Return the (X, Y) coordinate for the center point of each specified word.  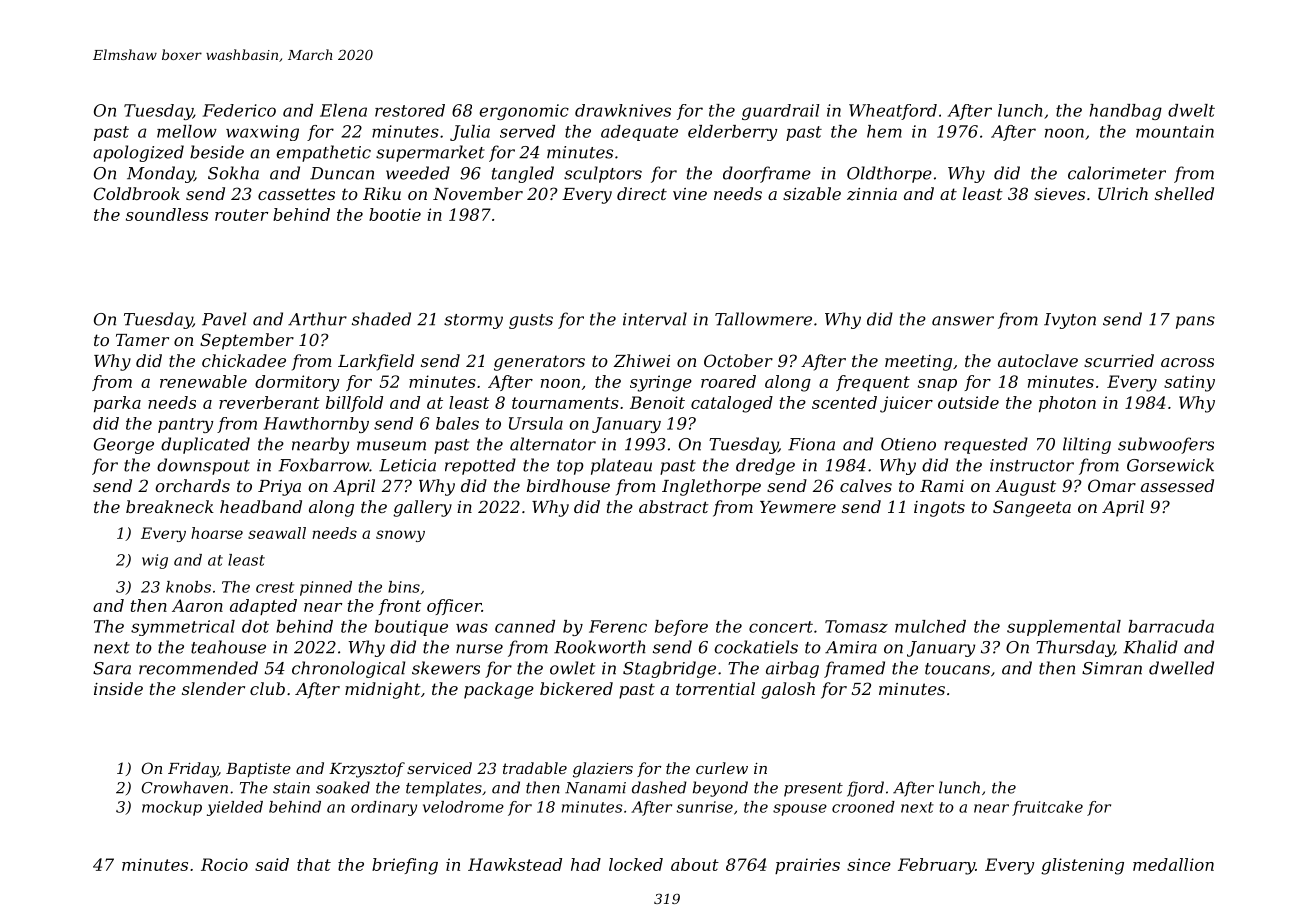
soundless (167, 214)
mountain (1175, 131)
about (695, 864)
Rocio (224, 864)
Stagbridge (669, 669)
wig (155, 561)
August (1025, 488)
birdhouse (568, 485)
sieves (1059, 194)
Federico (239, 110)
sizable (812, 194)
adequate (639, 133)
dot (255, 626)
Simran (1112, 668)
